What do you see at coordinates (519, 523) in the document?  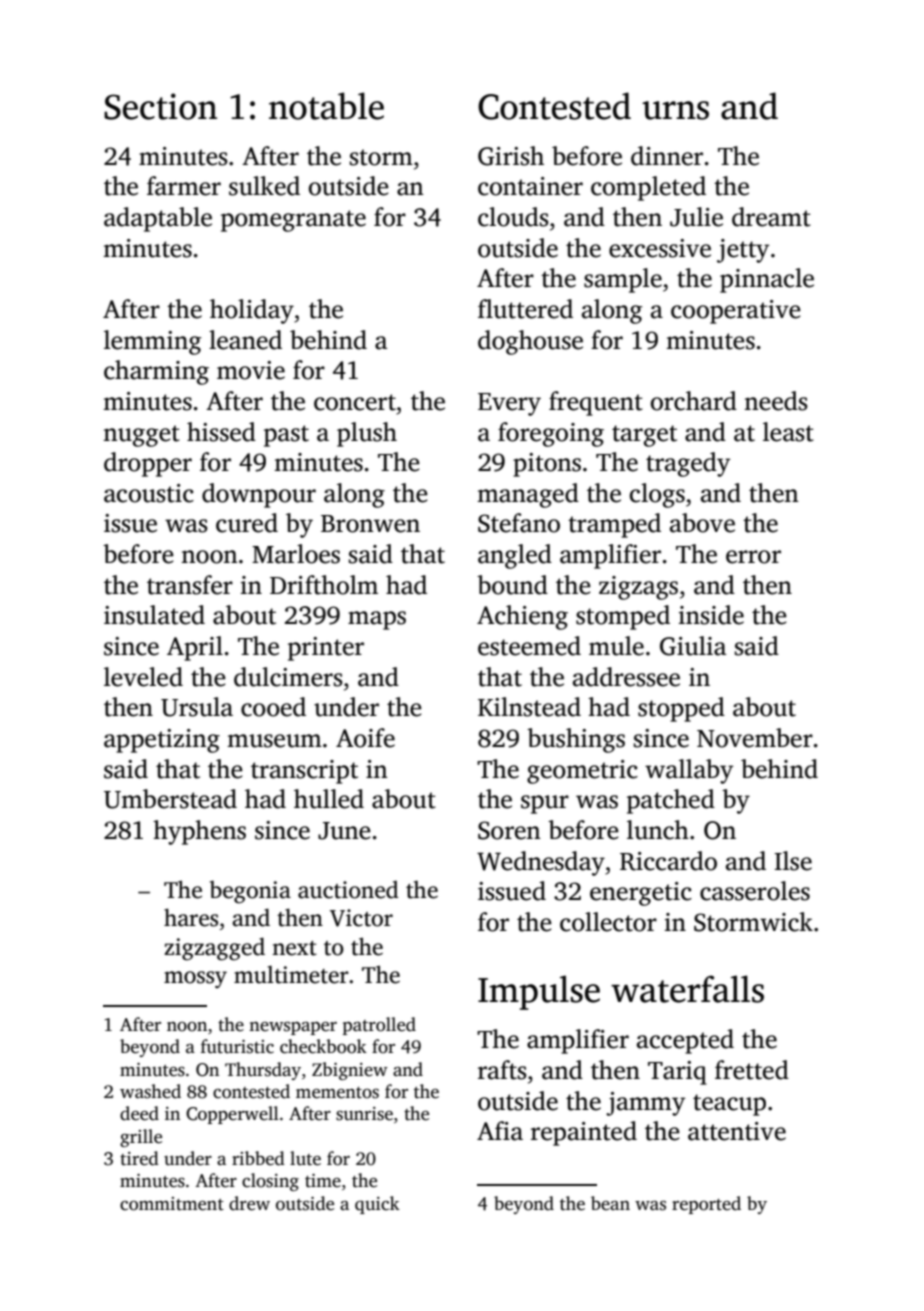 I see `Stefano` at bounding box center [519, 523].
